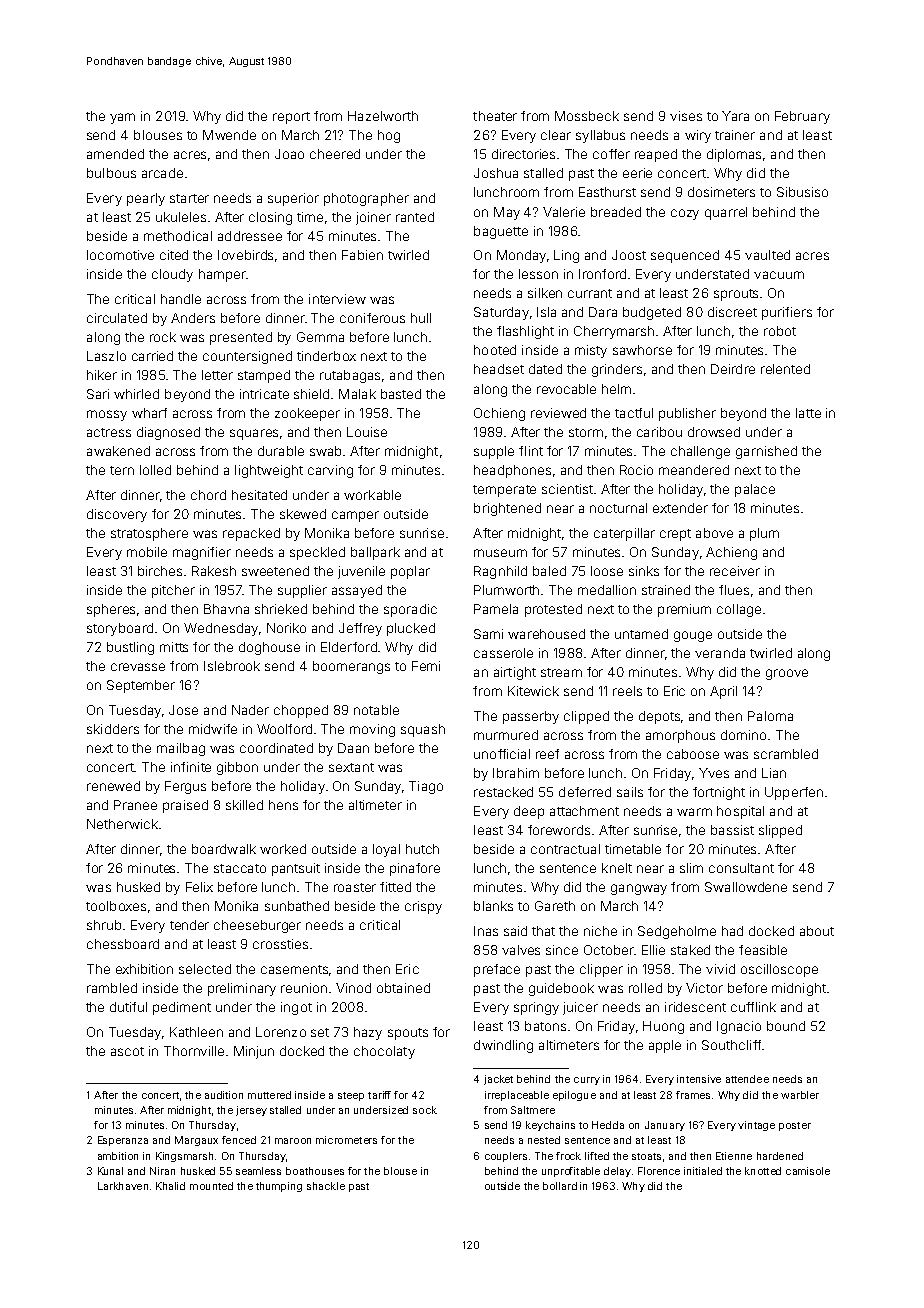 Image resolution: width=924 pixels, height=1308 pixels. Describe the element at coordinates (122, 118) in the image. I see `yam` at that location.
